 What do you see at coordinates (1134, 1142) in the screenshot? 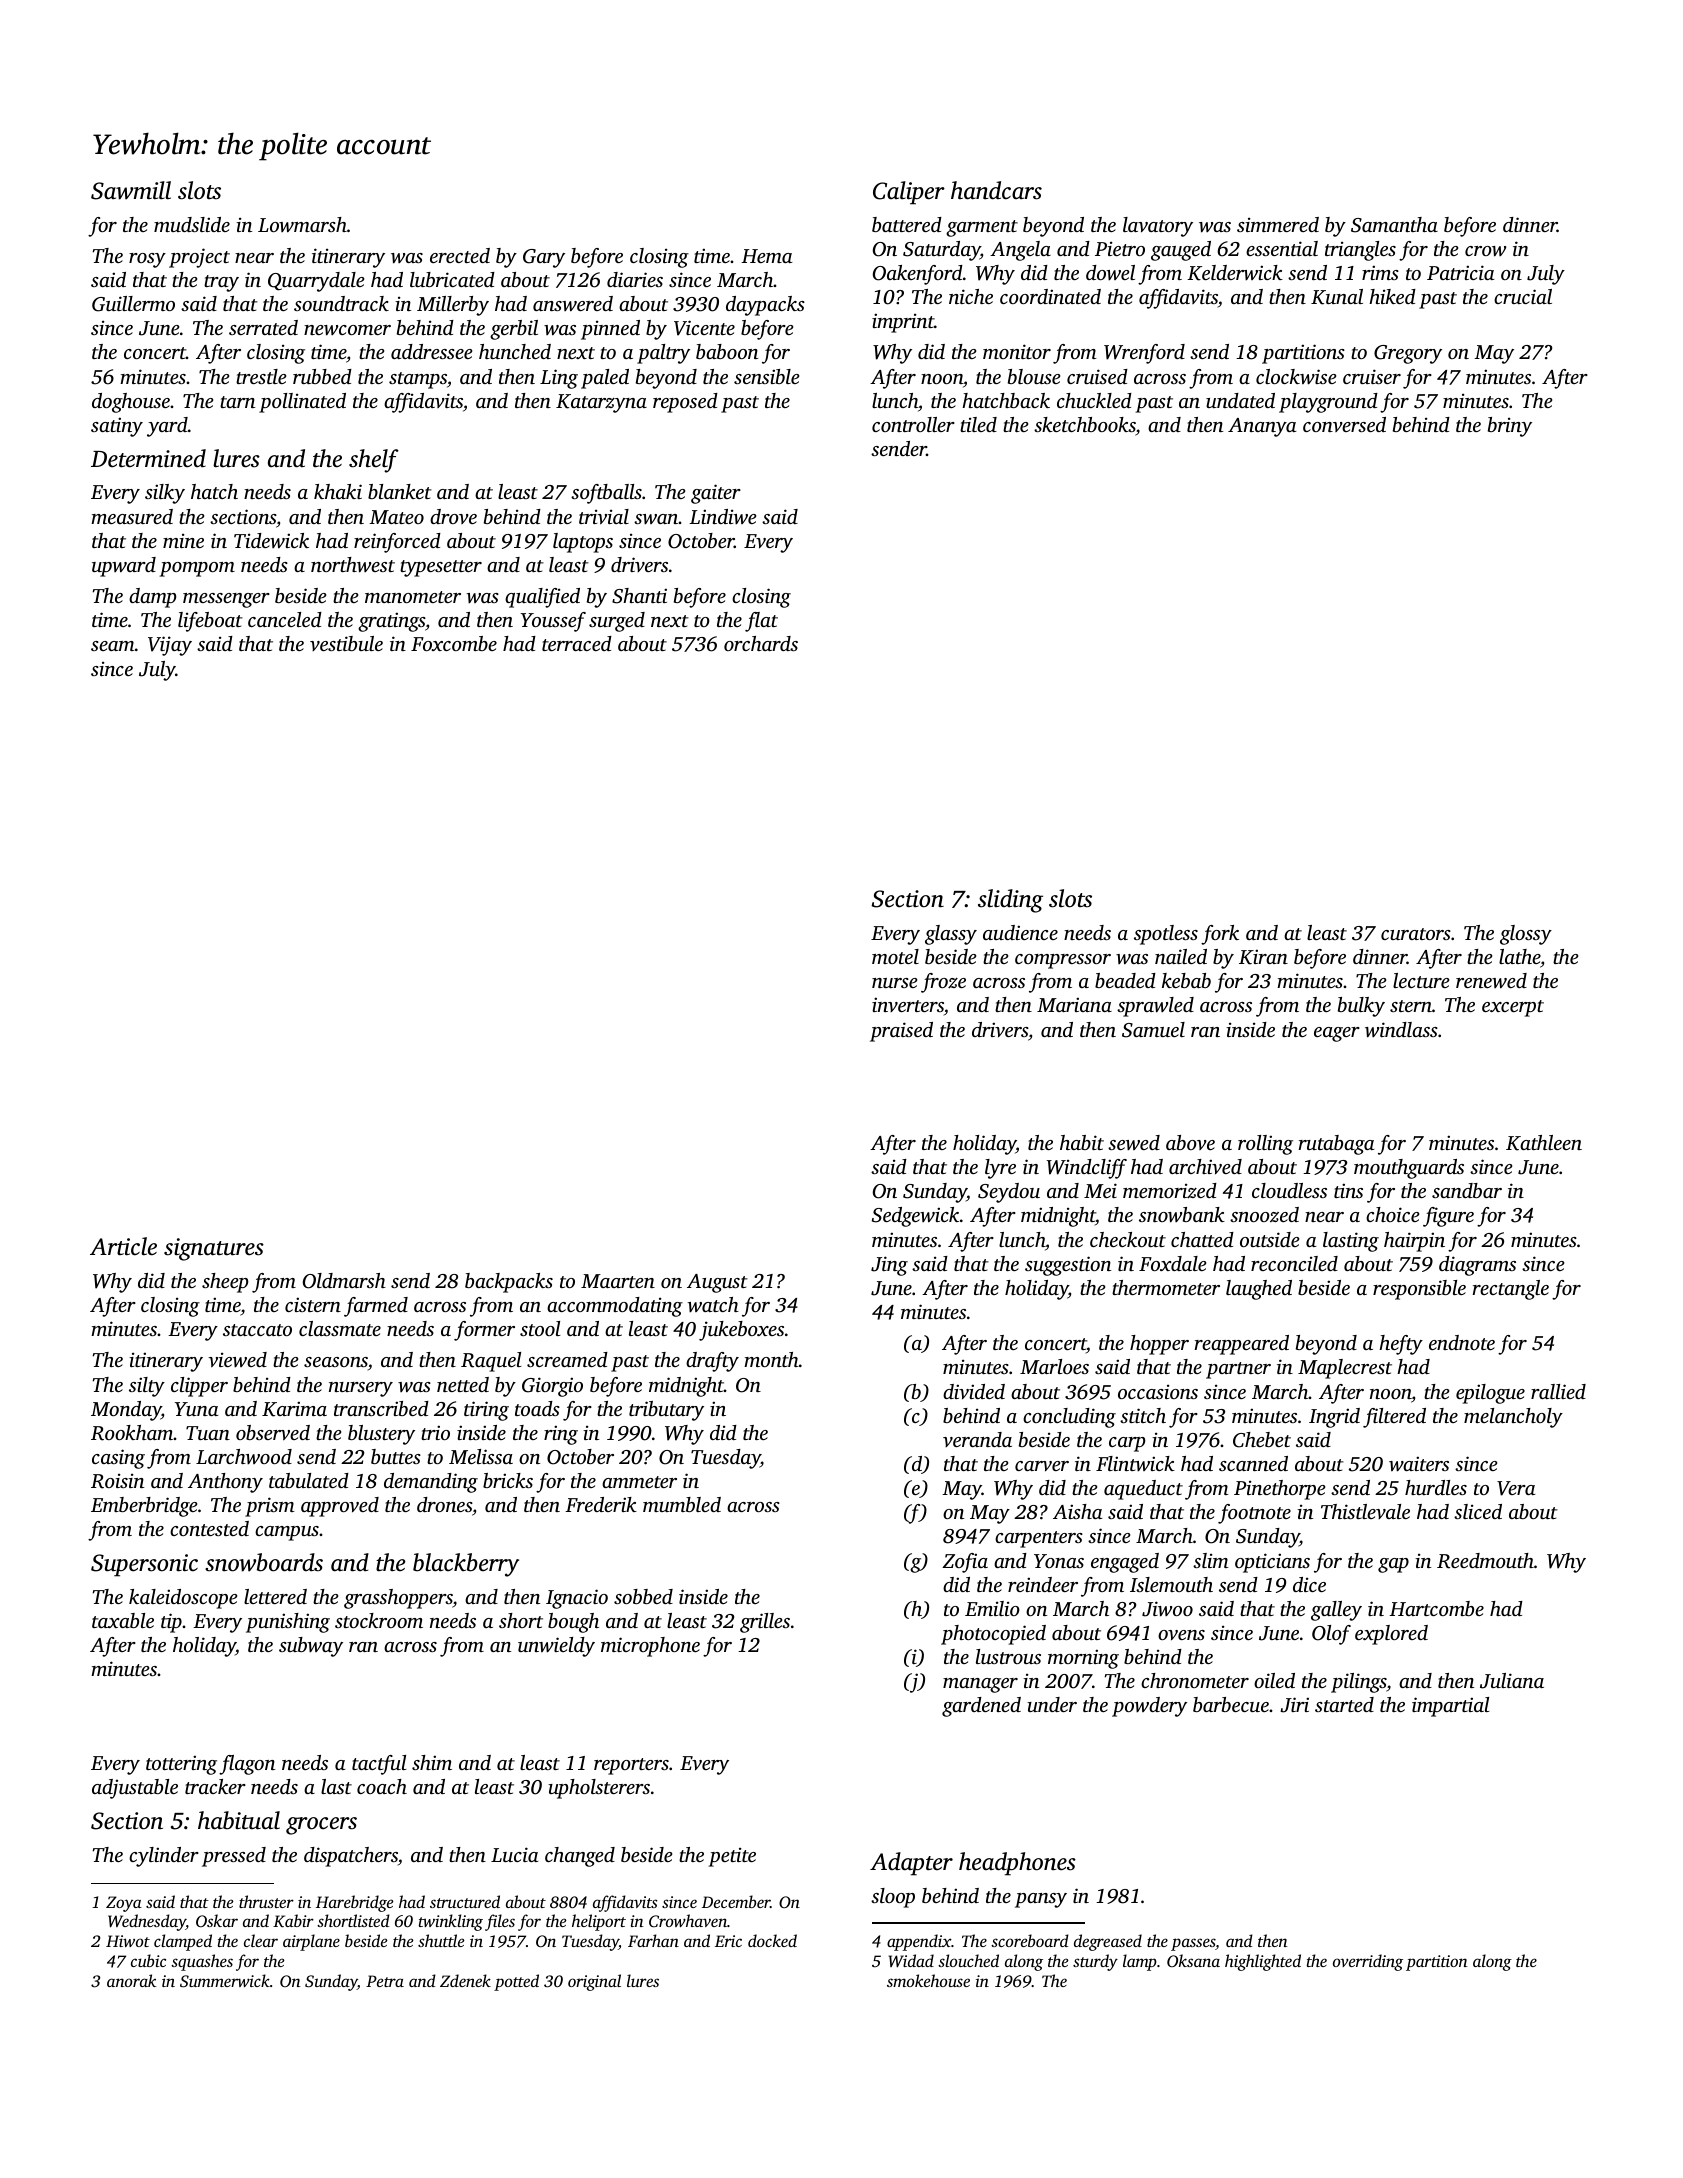
I see `sewed` at bounding box center [1134, 1142].
